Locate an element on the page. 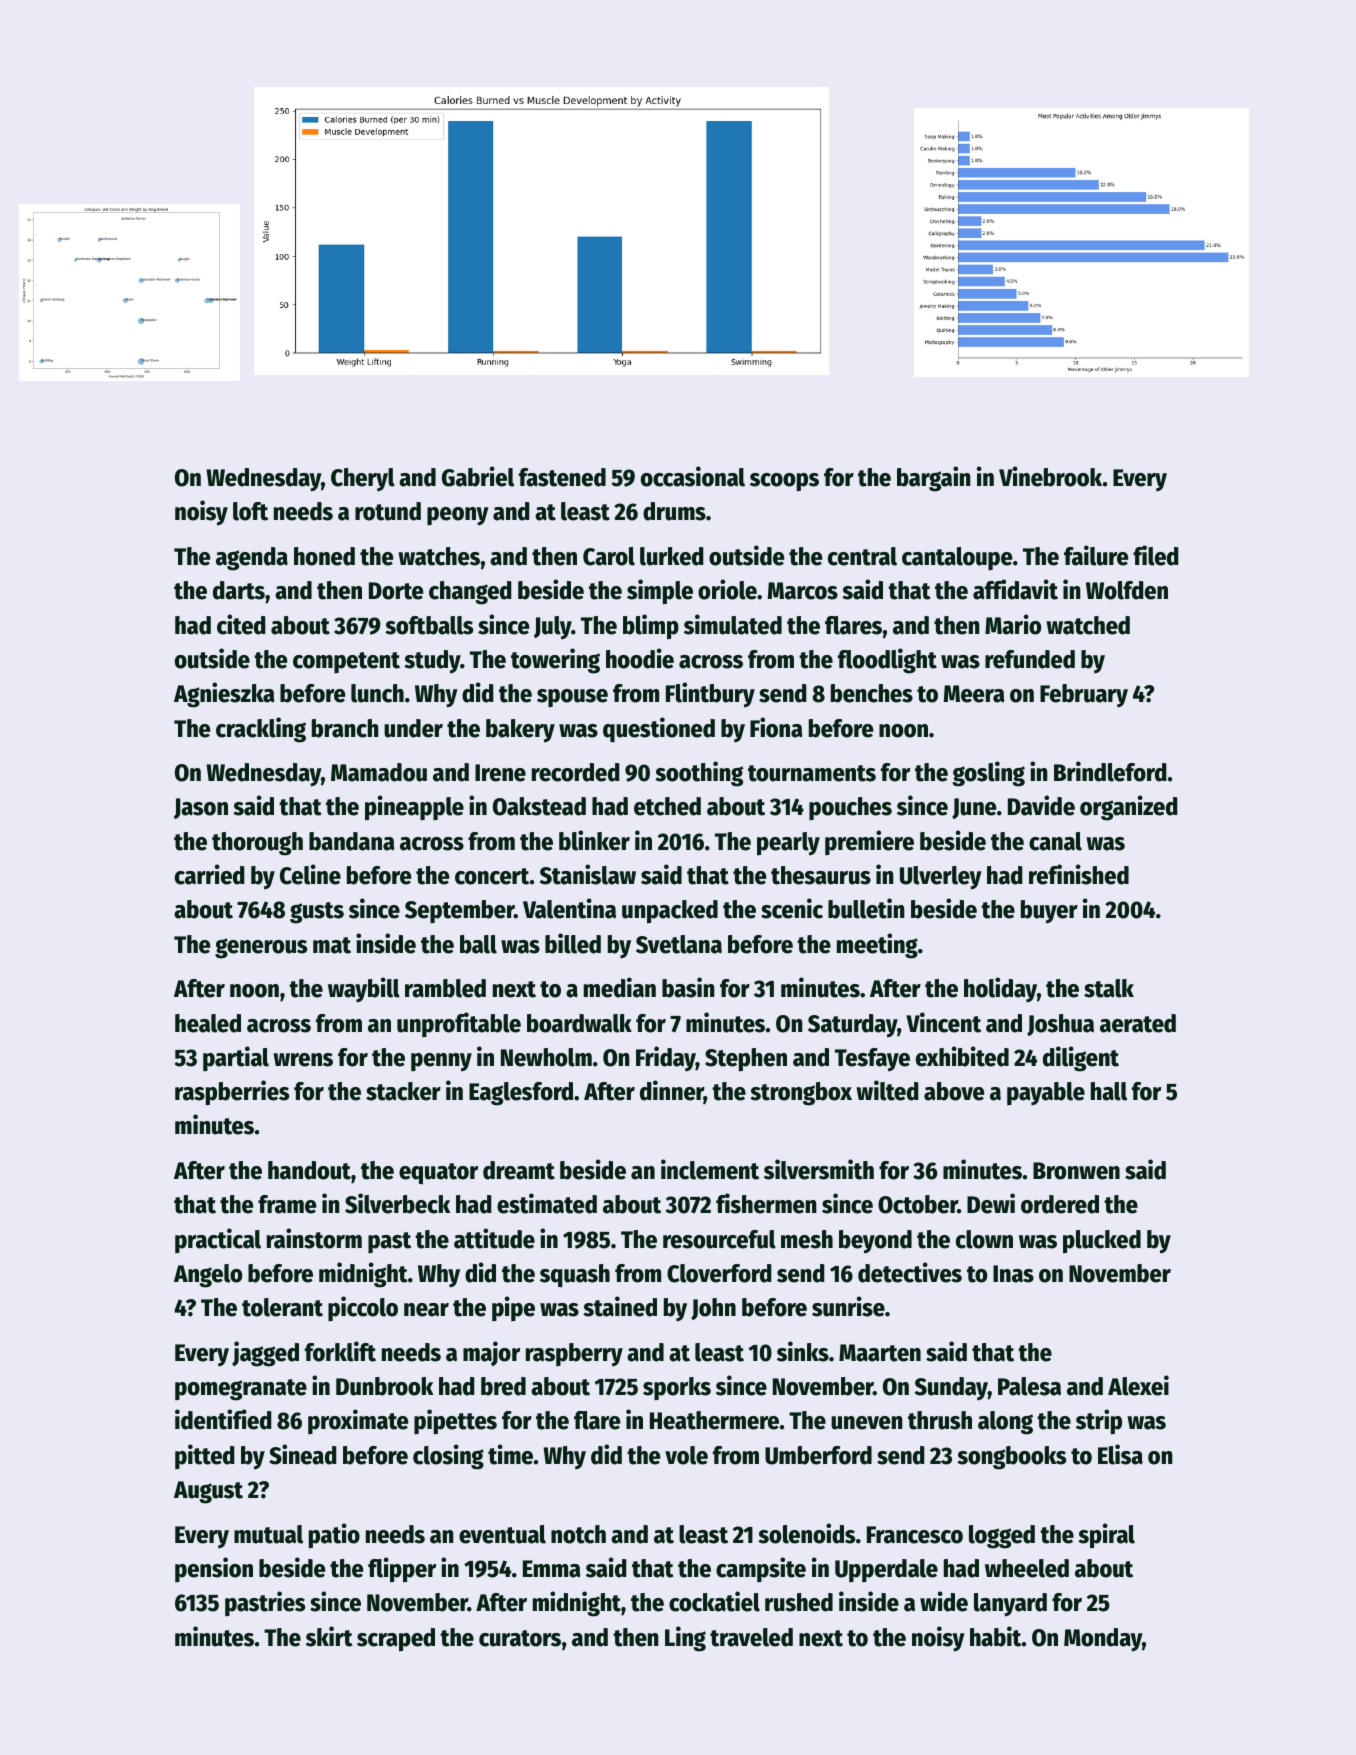 This page has height=1755, width=1356. canal is located at coordinates (1055, 841).
